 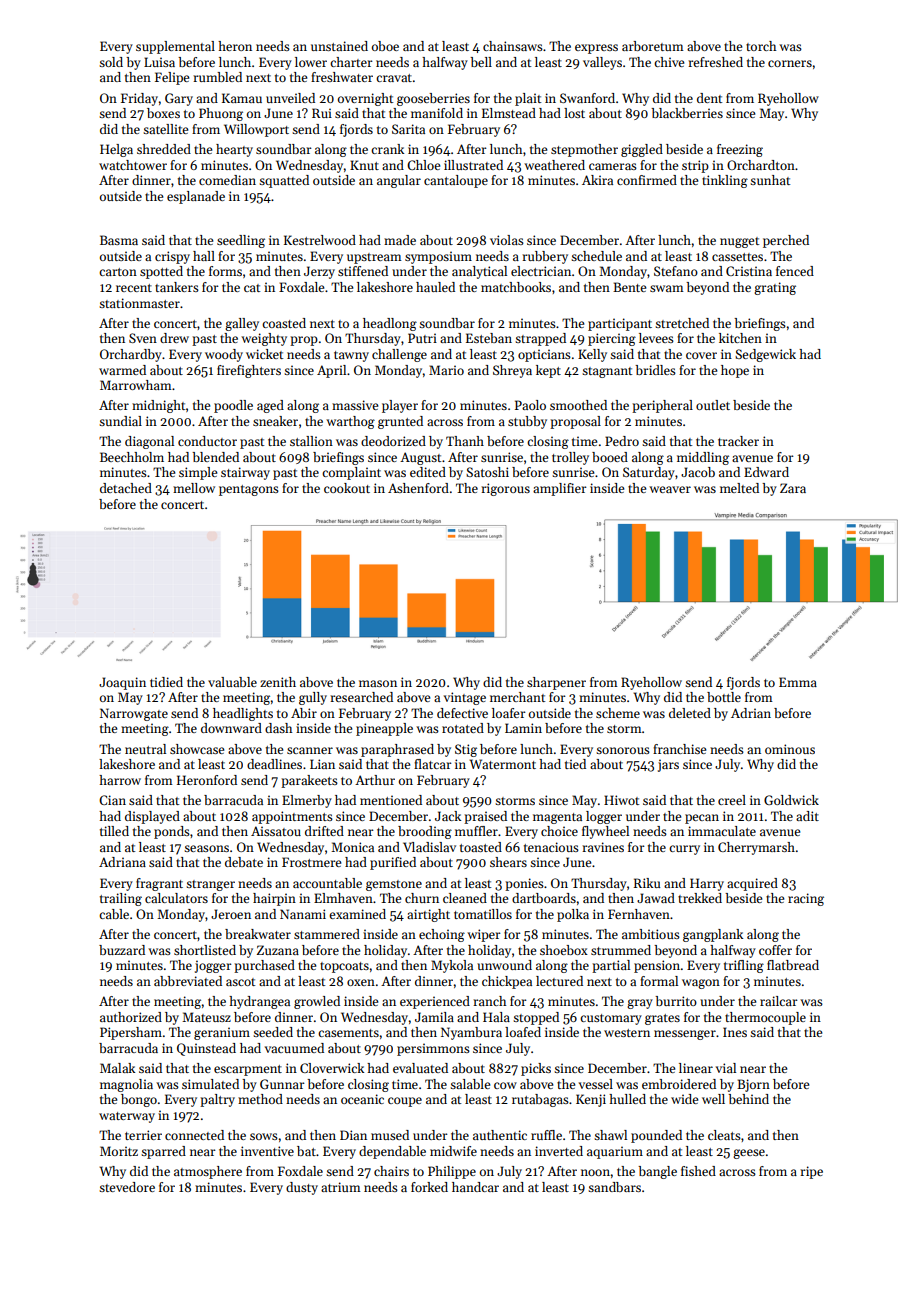 What do you see at coordinates (418, 488) in the screenshot?
I see `Ashenford` at bounding box center [418, 488].
